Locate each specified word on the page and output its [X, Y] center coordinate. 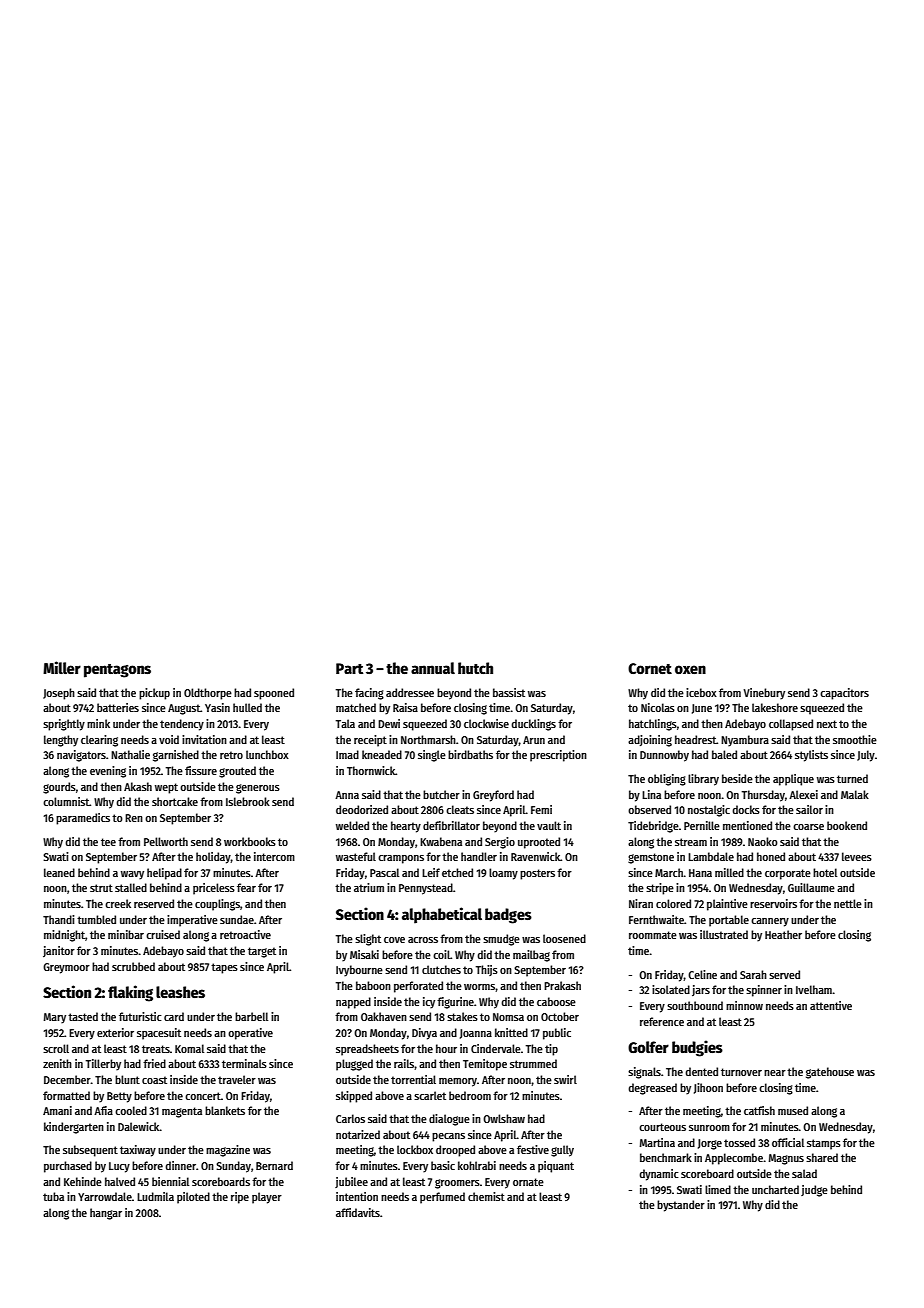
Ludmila [155, 1196]
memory [458, 1082]
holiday [213, 858]
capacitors [844, 694]
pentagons [117, 671]
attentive [831, 1005]
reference [662, 1021]
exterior [115, 1032]
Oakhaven [384, 1016]
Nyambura [745, 741]
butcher [441, 794]
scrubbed [133, 966]
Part [349, 668]
